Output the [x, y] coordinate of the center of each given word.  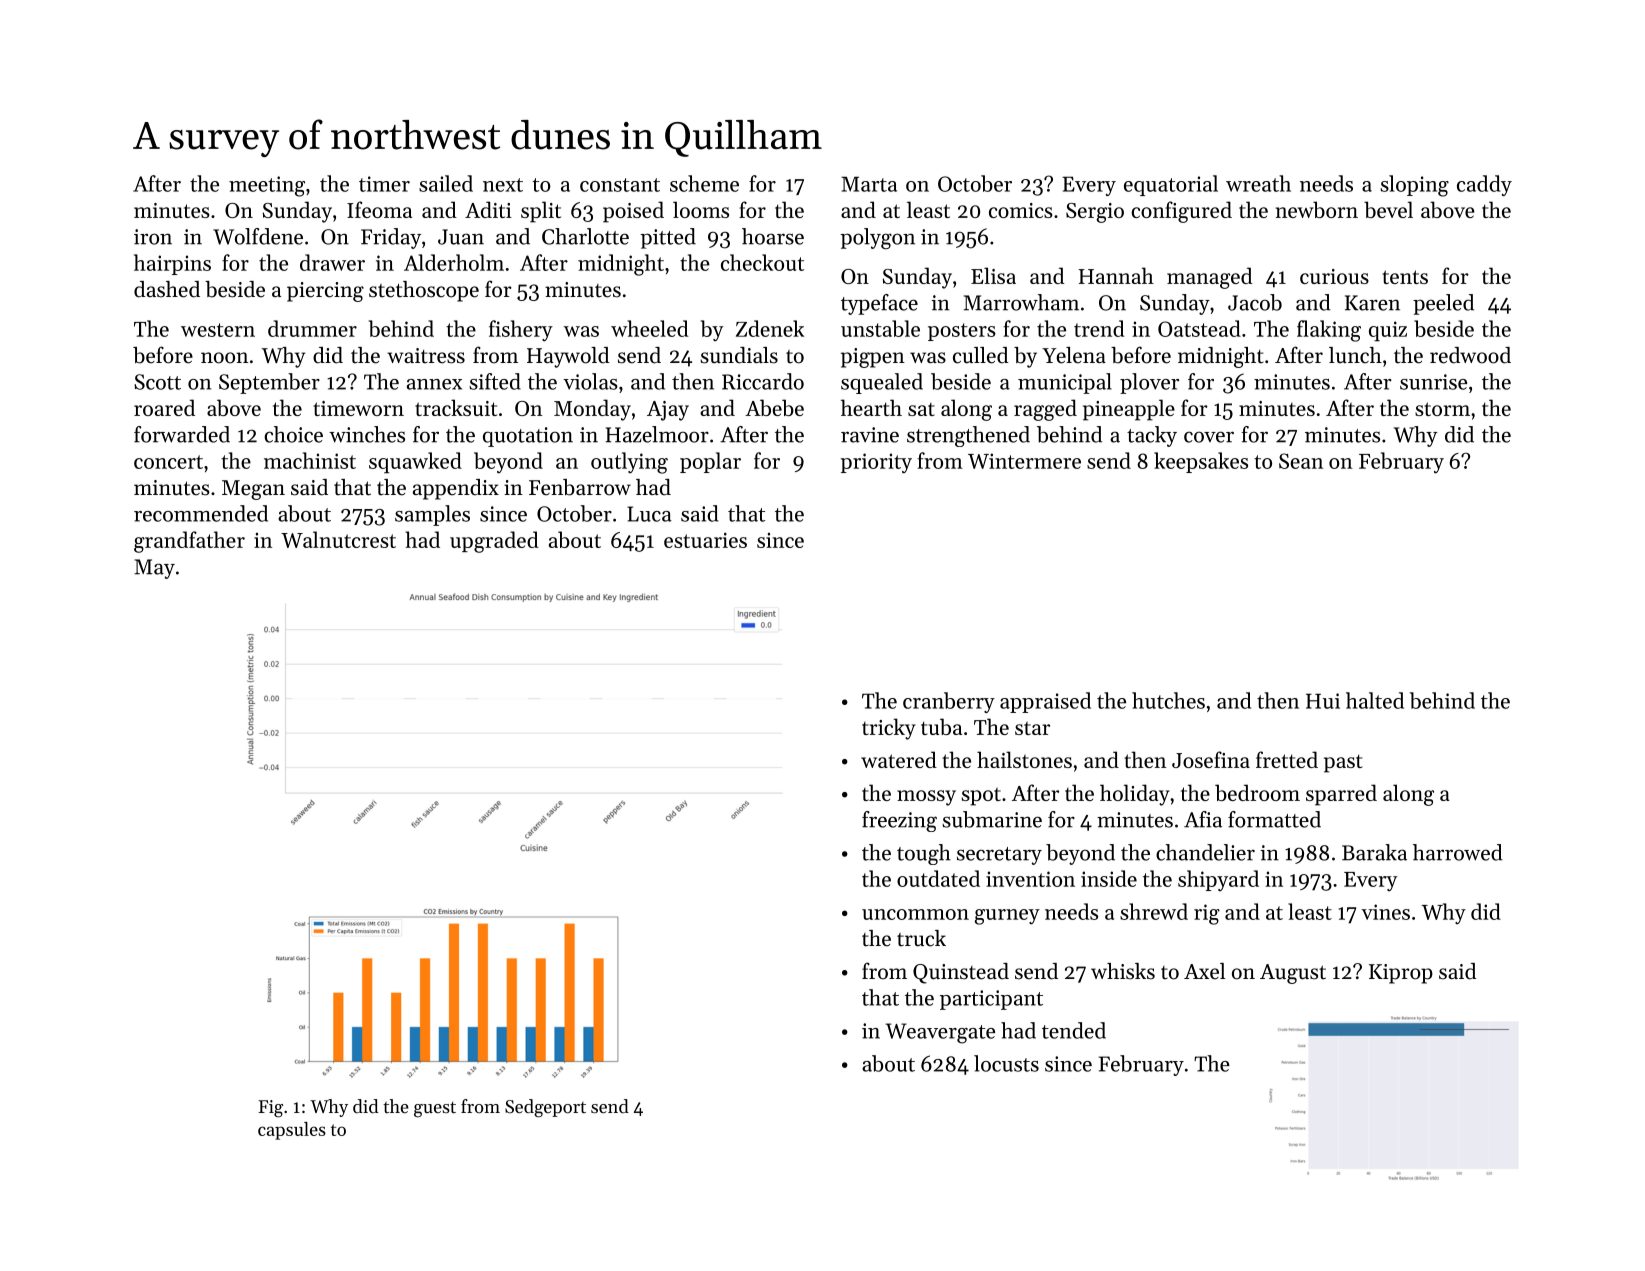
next [503, 185]
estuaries [705, 540]
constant [620, 185]
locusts [1006, 1063]
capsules [292, 1131]
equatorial [1171, 185]
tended [1074, 1030]
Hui [1323, 701]
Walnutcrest [338, 539]
